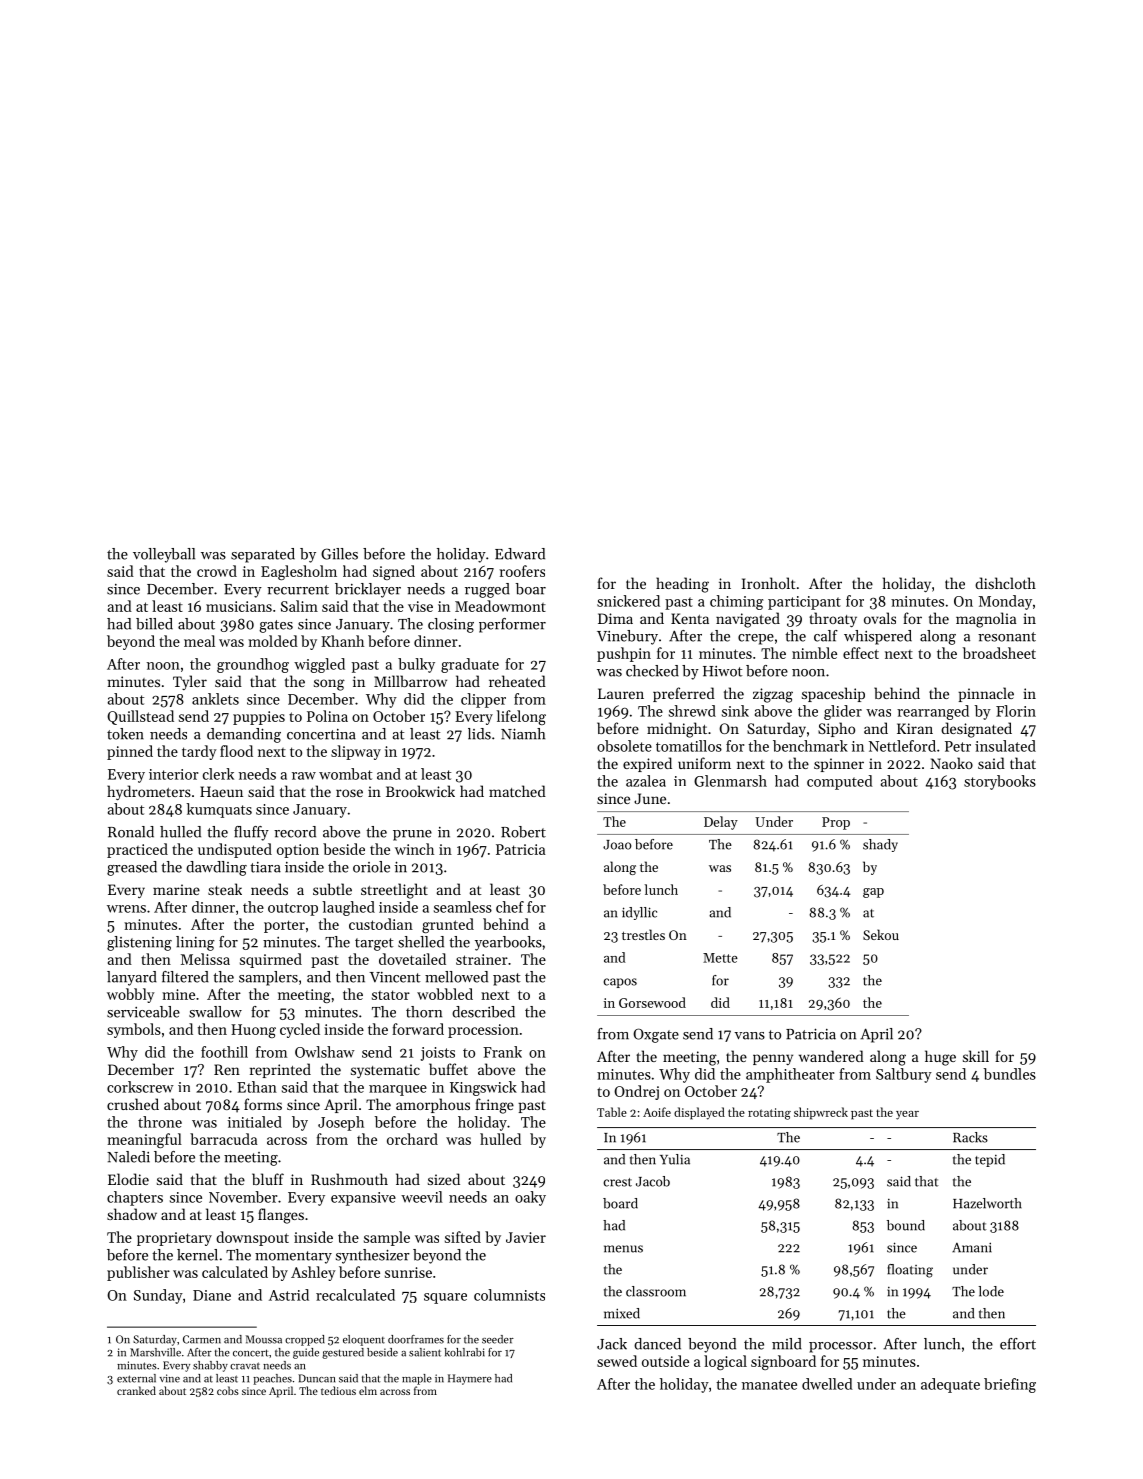  I want to click on tepid, so click(990, 1160).
